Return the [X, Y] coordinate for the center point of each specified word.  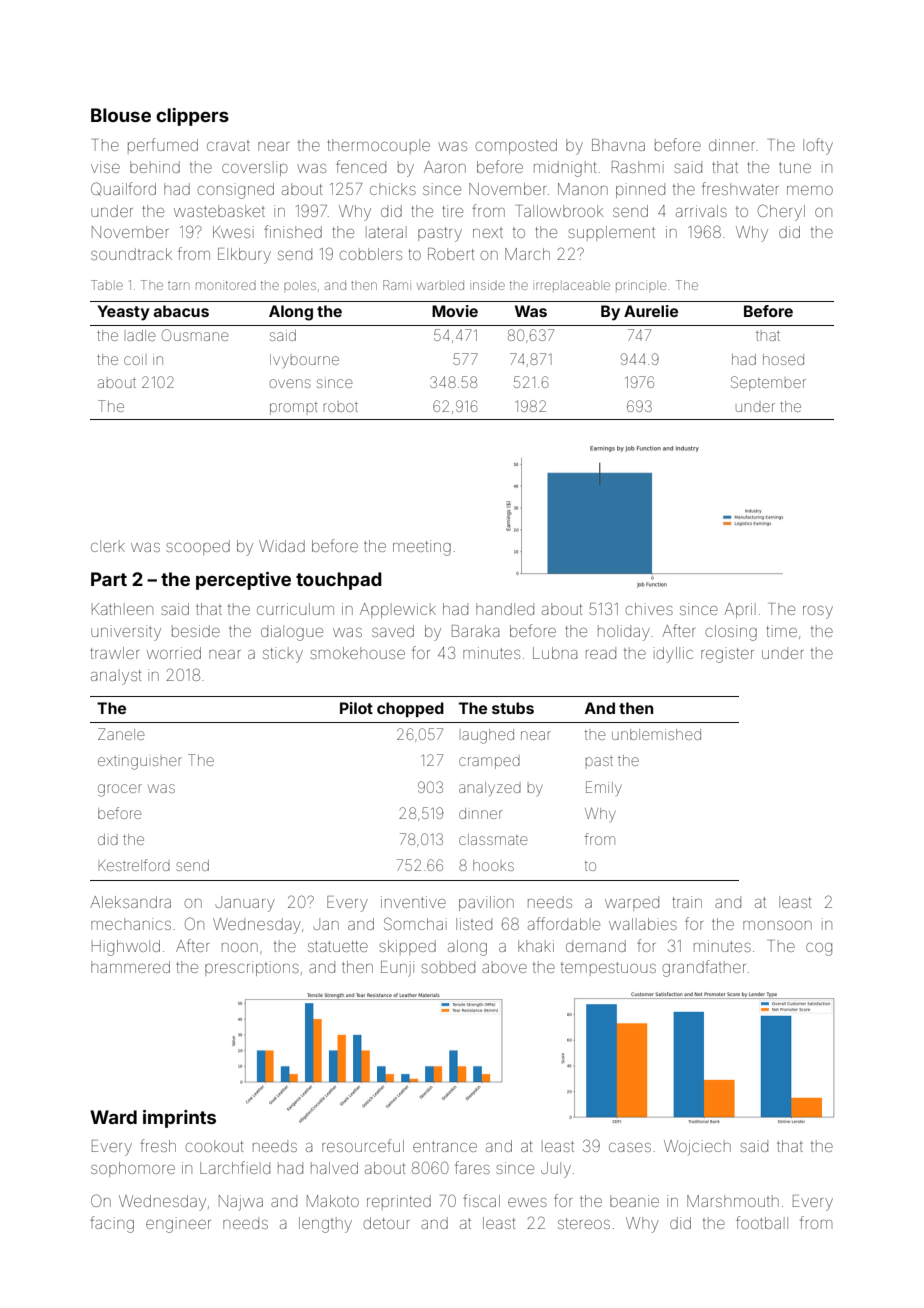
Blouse [121, 115]
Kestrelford [134, 865]
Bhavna [618, 145]
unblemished [656, 734]
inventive [413, 902]
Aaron [445, 167]
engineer [178, 1225]
